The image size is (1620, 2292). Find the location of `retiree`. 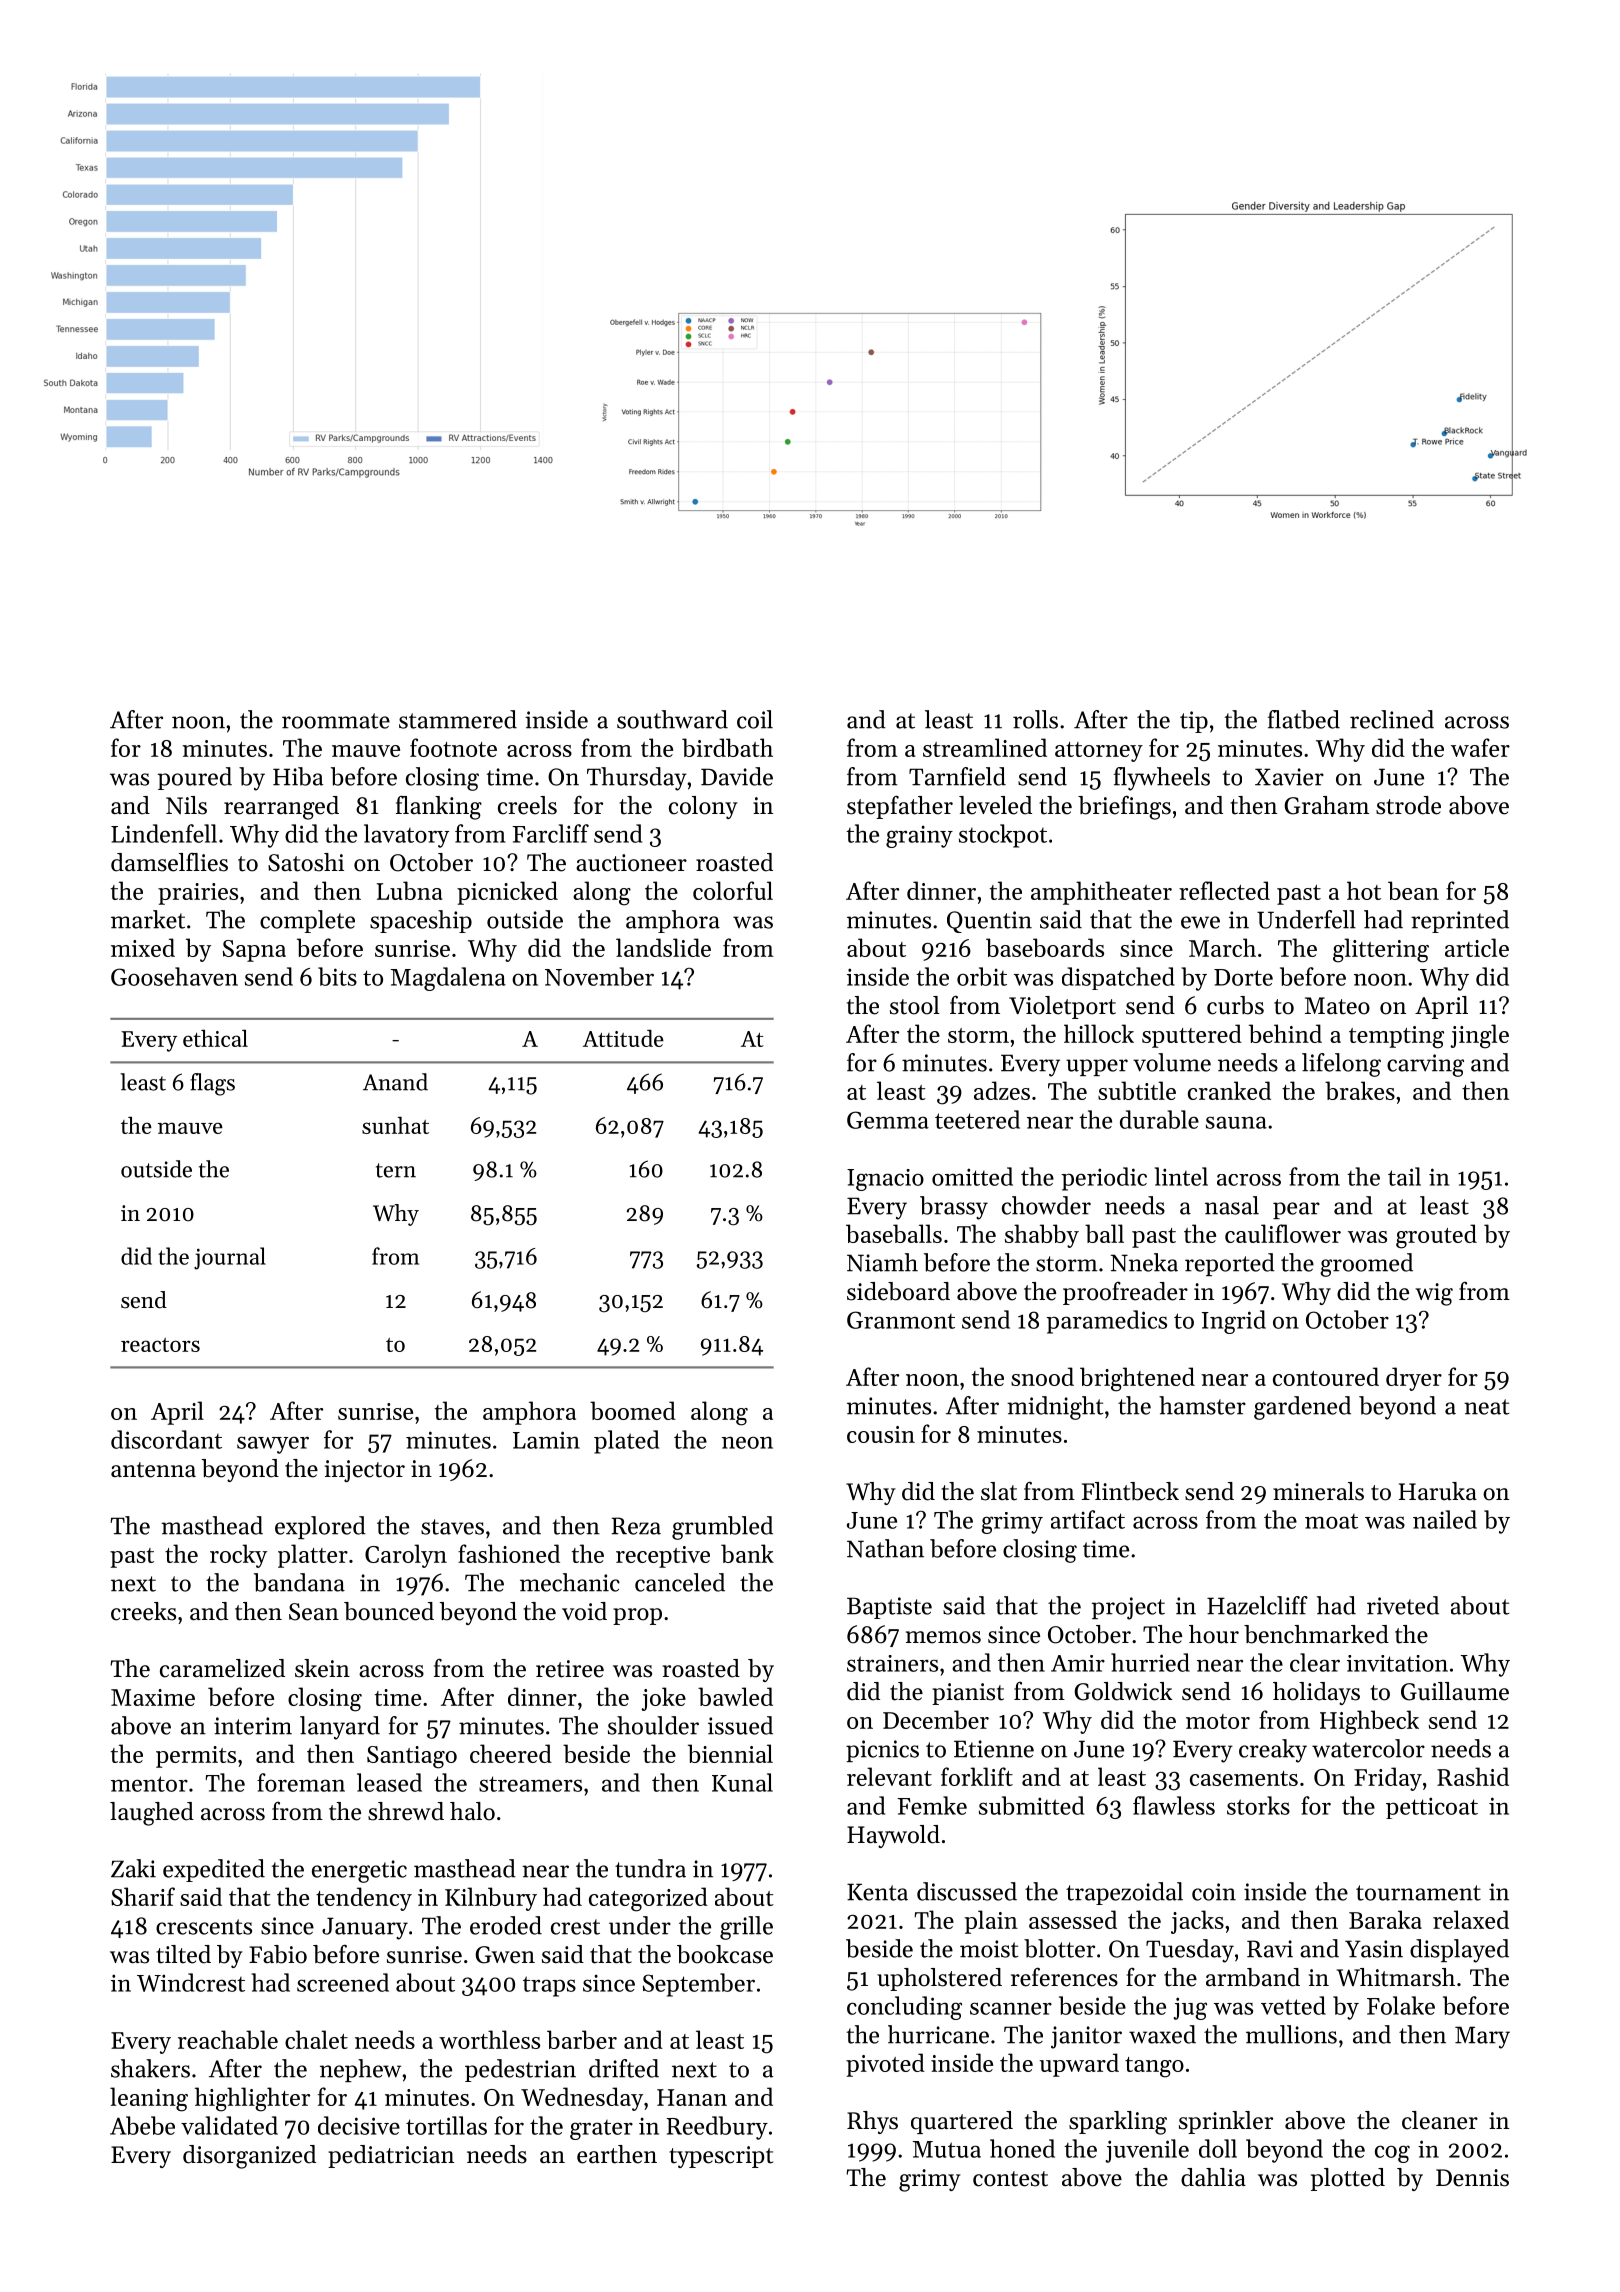

retiree is located at coordinates (570, 1669).
